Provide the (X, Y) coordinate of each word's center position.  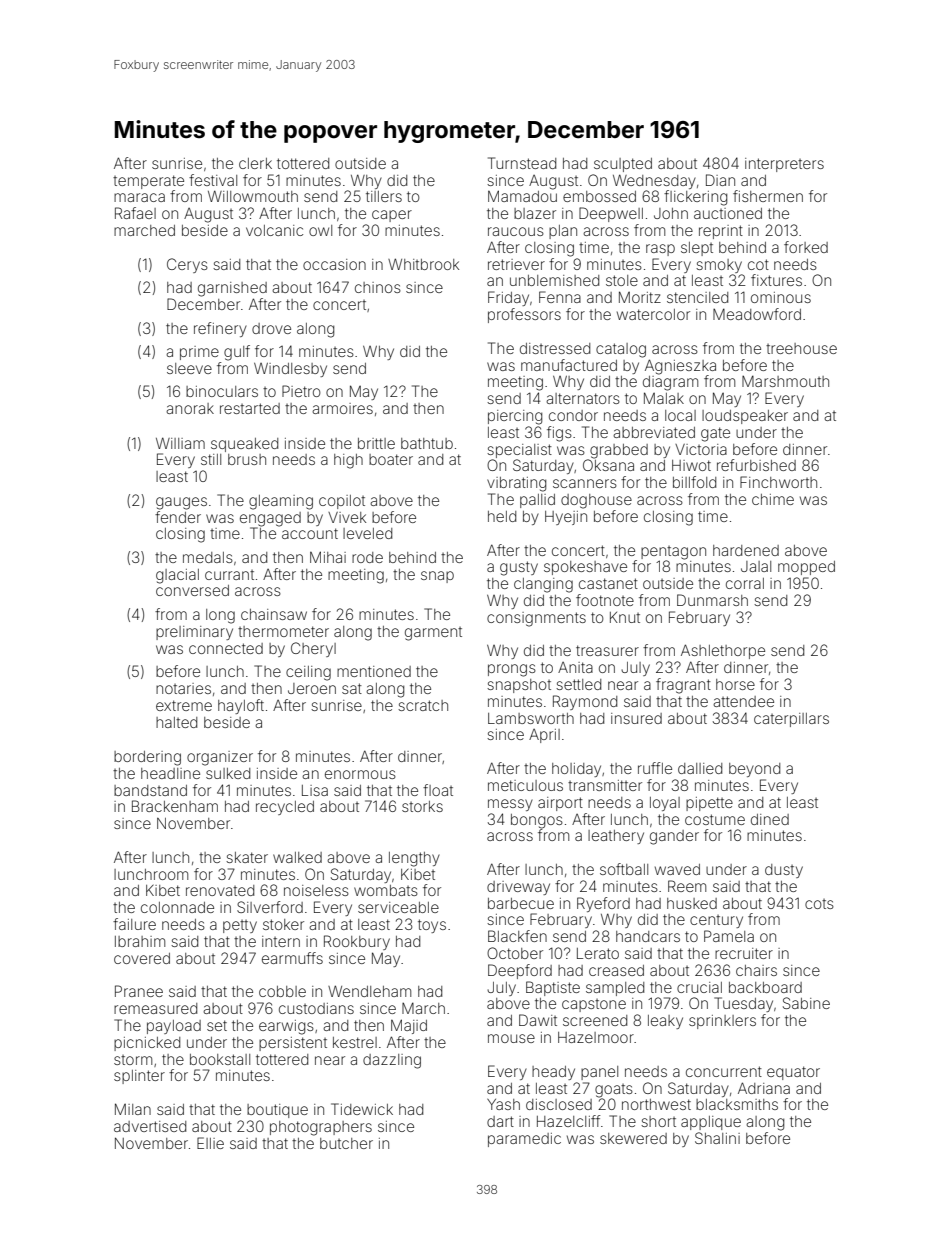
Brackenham (175, 806)
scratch (423, 705)
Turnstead (522, 163)
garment (433, 634)
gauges (181, 503)
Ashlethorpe (723, 651)
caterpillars (791, 720)
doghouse (596, 501)
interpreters (784, 165)
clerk (255, 163)
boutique (277, 1111)
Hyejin (566, 518)
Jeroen (312, 688)
